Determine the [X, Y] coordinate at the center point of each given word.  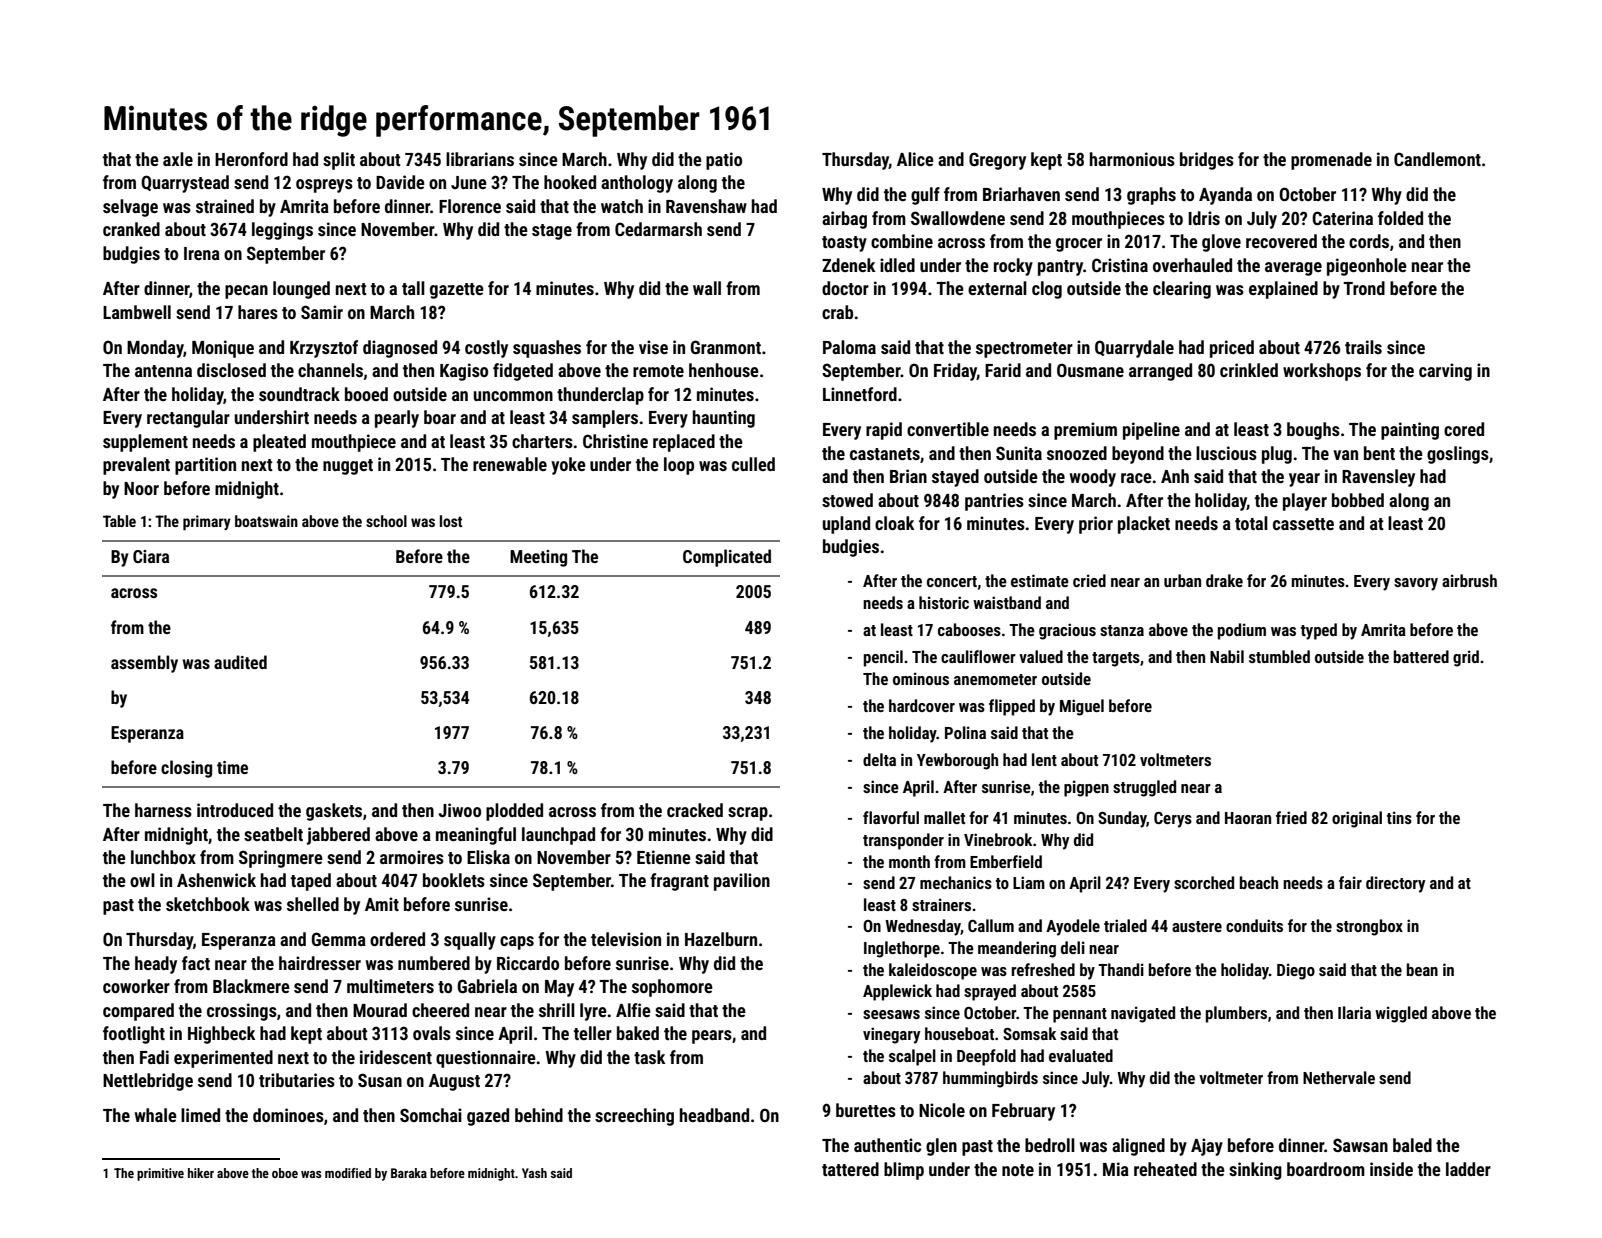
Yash [534, 1173]
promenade [1331, 161]
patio [724, 161]
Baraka [409, 1173]
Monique [223, 349]
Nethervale [1339, 1077]
